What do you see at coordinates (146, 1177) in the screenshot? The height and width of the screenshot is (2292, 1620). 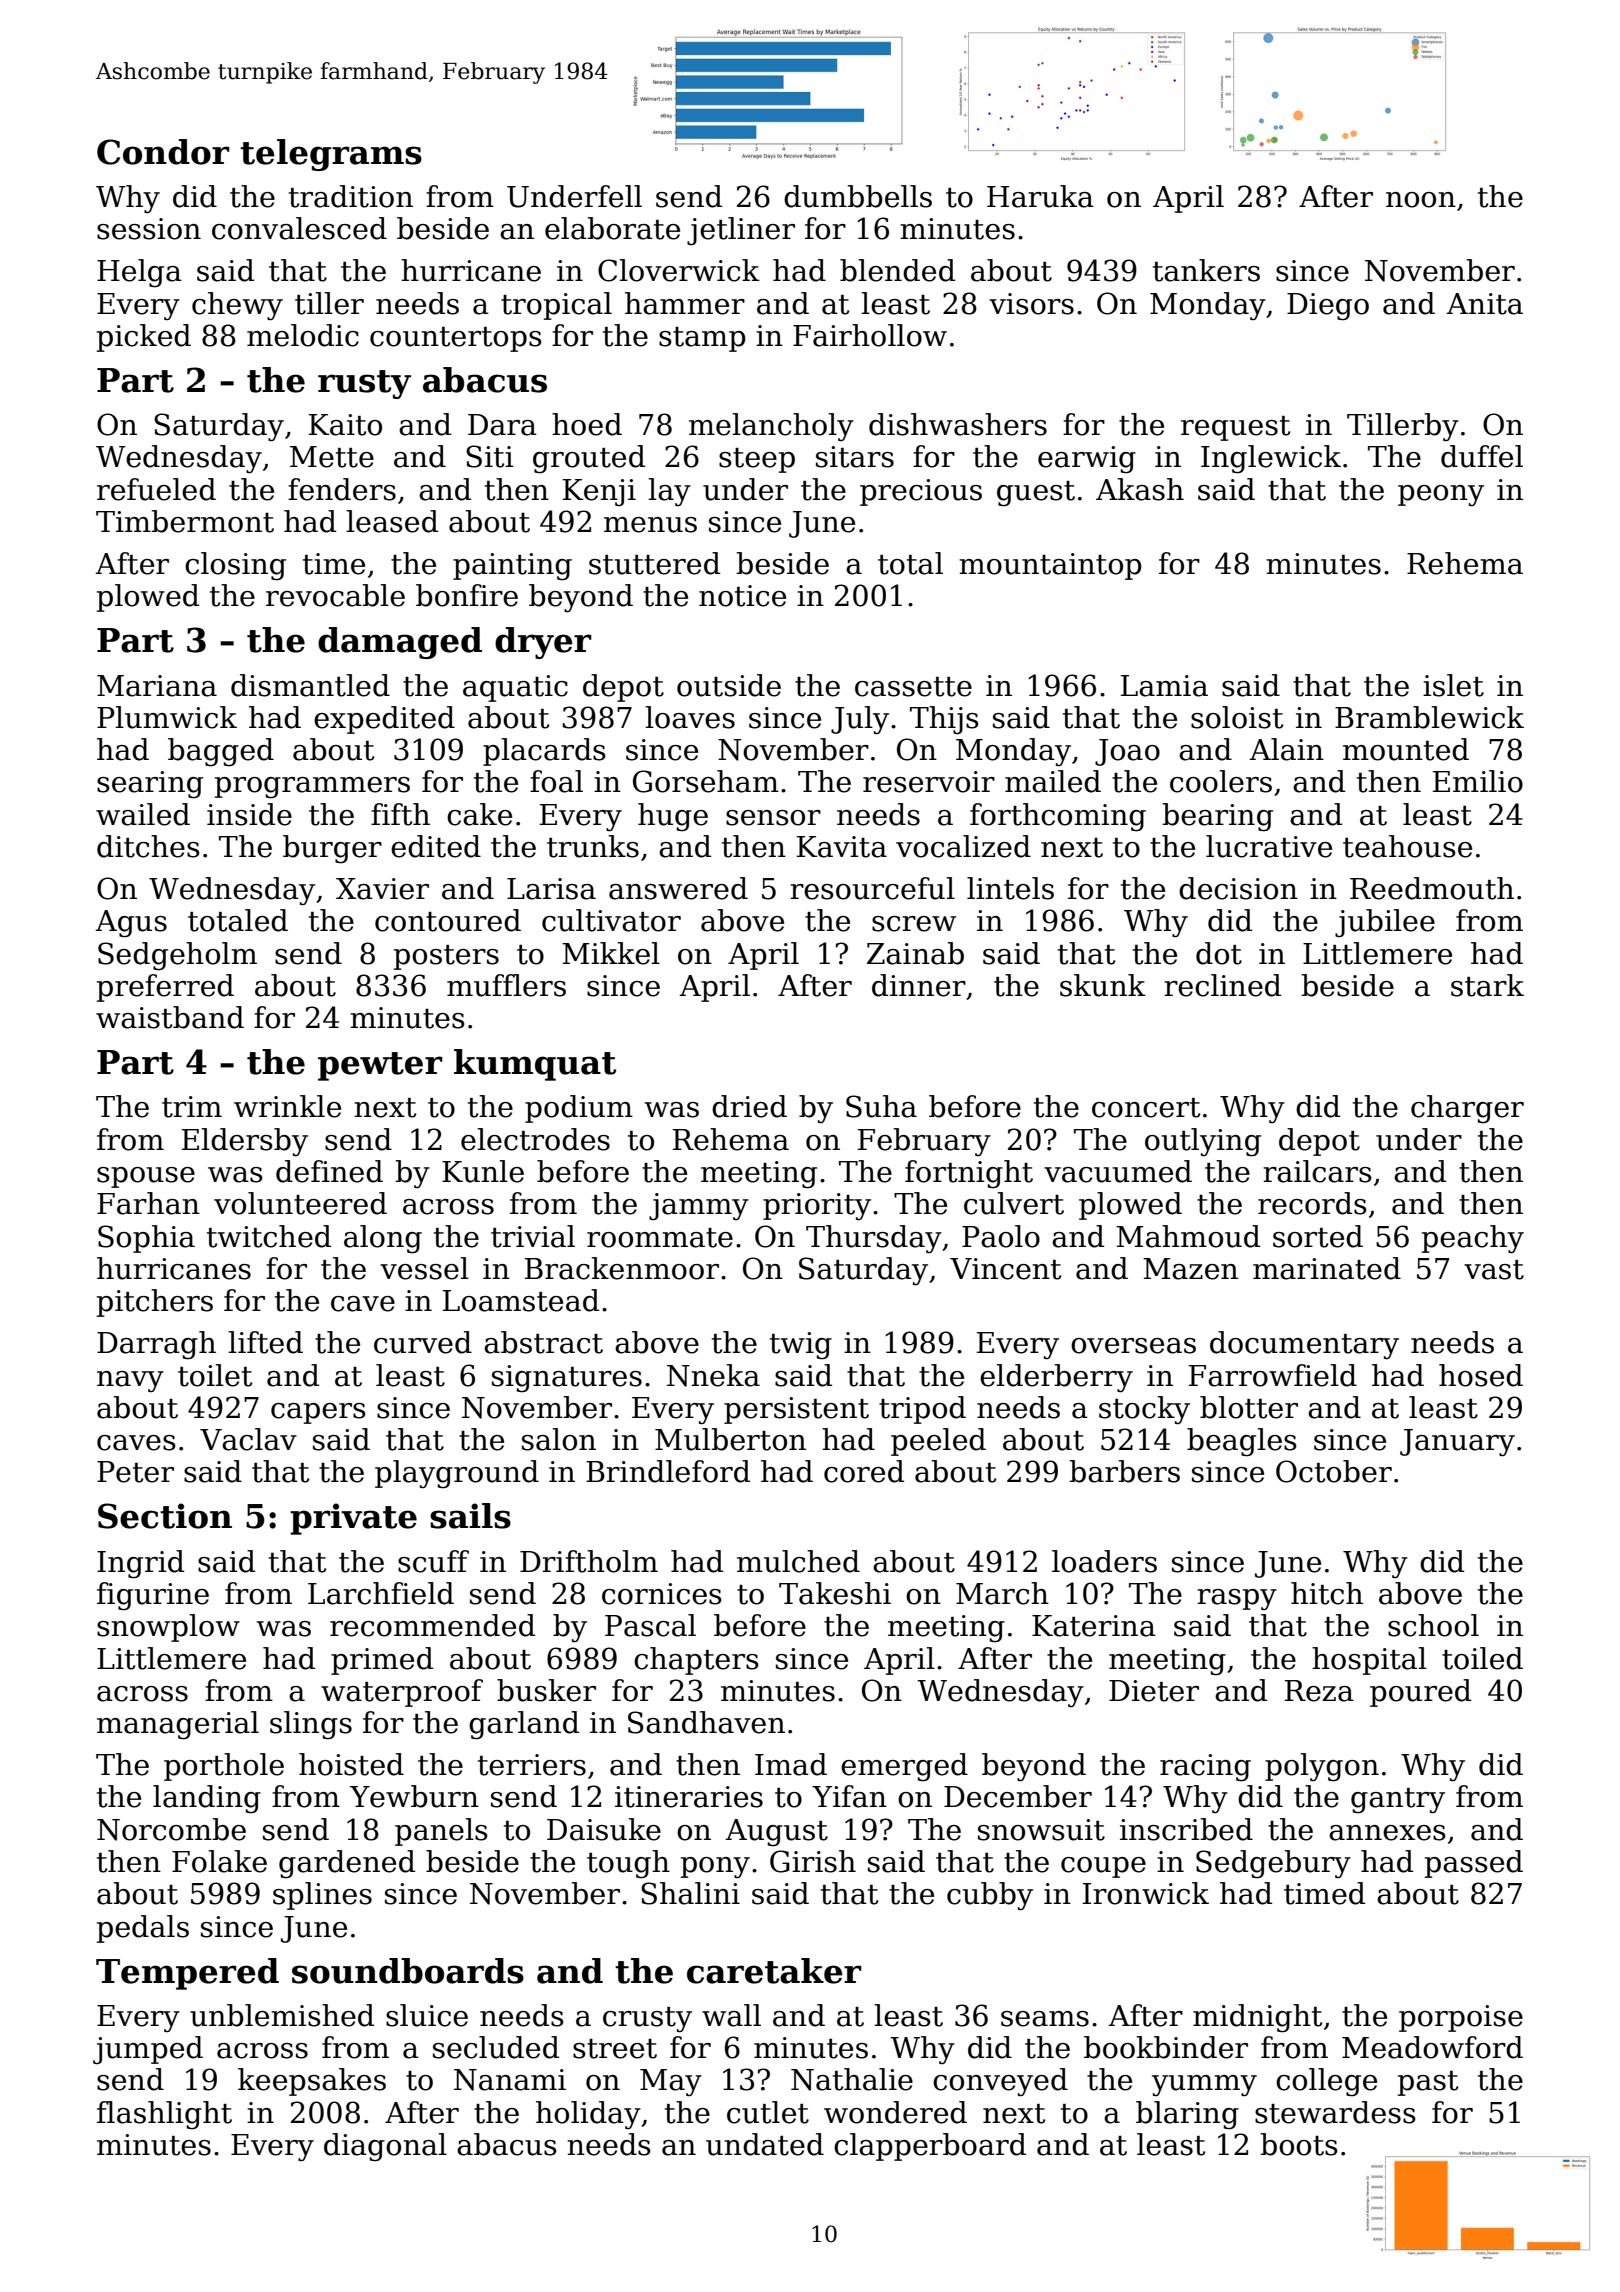 I see `spouse` at bounding box center [146, 1177].
